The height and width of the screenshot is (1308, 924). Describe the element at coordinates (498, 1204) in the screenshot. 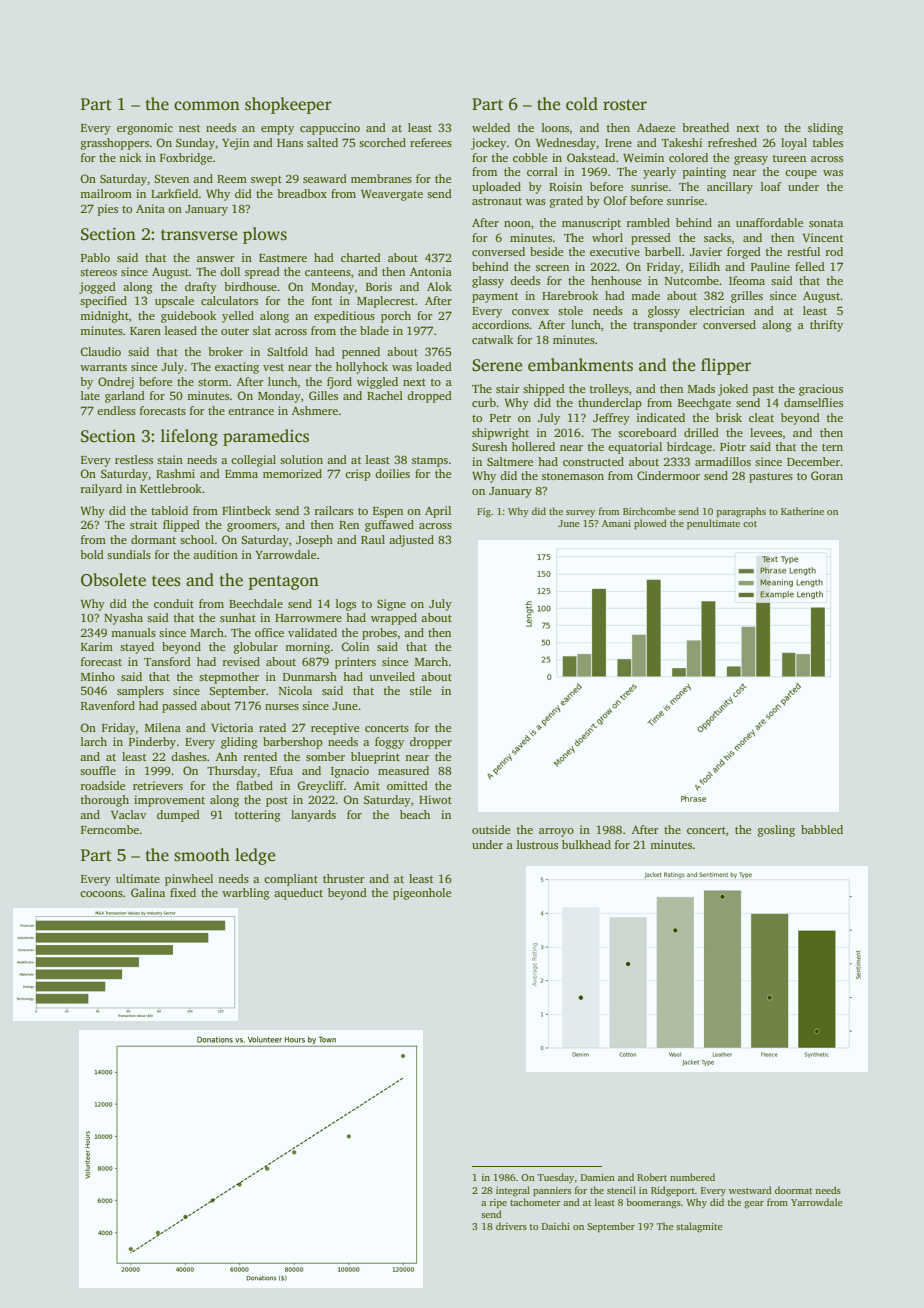

I see `ripe` at that location.
